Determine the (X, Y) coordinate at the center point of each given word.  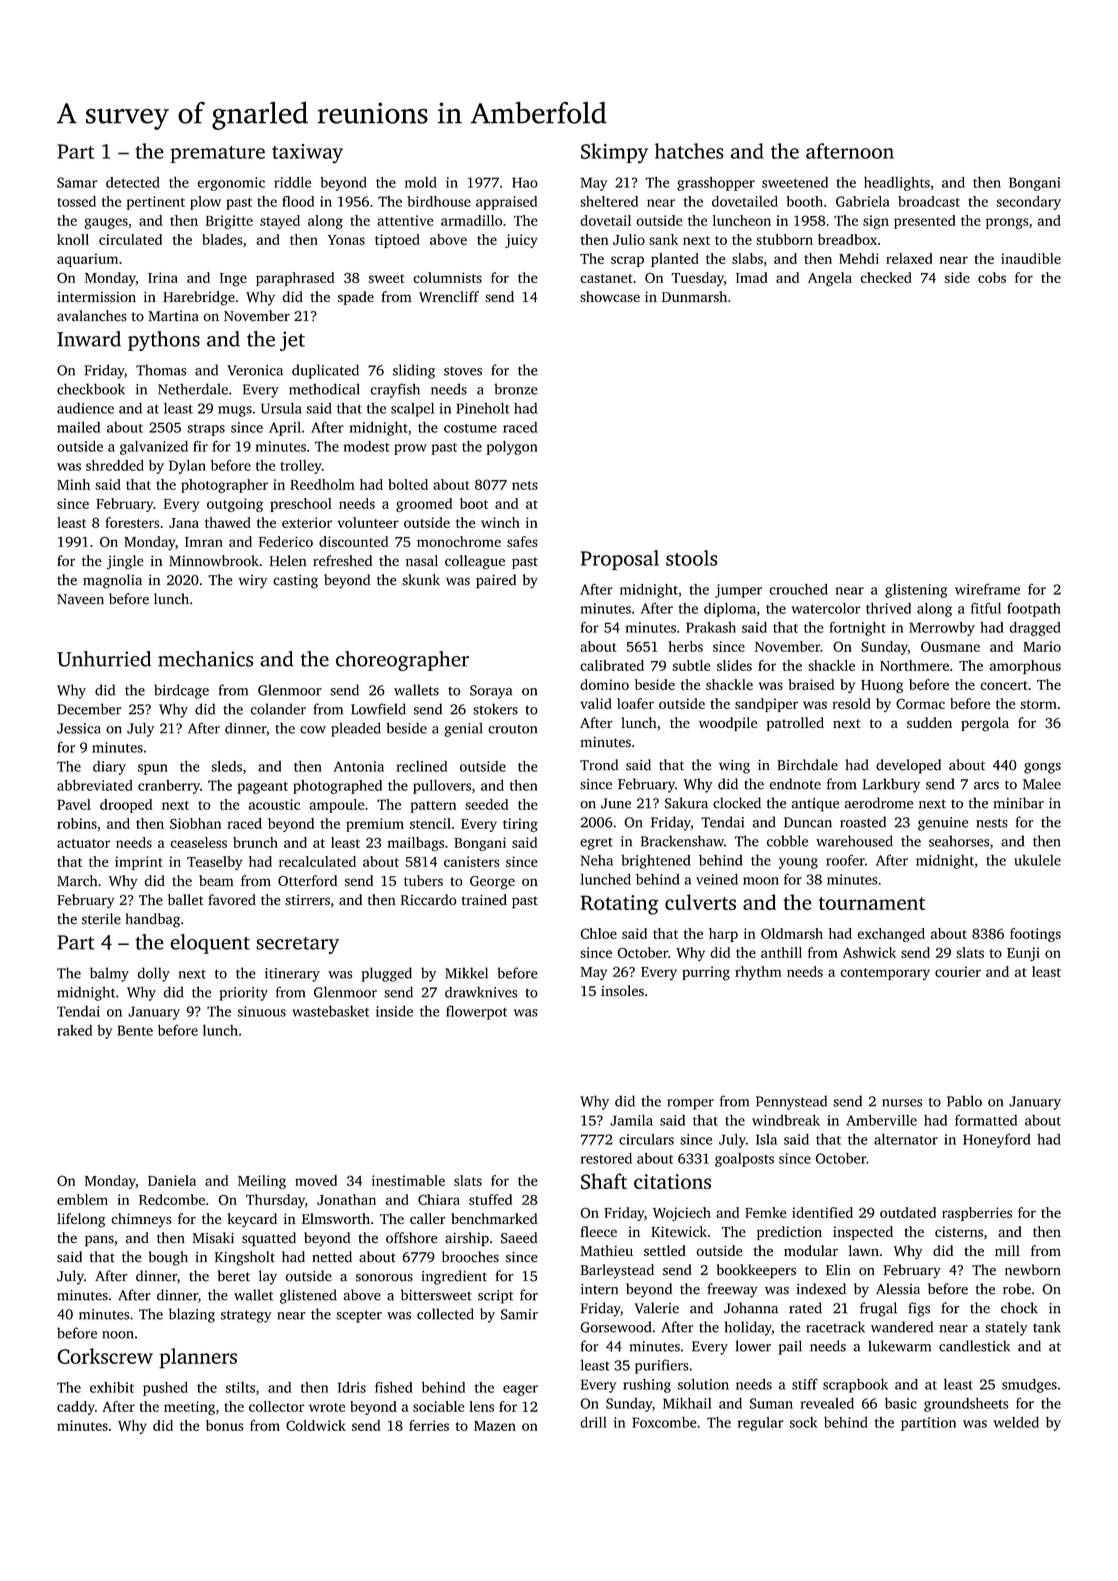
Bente (135, 1030)
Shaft (604, 1181)
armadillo (472, 220)
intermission (96, 297)
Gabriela (863, 201)
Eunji (1023, 954)
